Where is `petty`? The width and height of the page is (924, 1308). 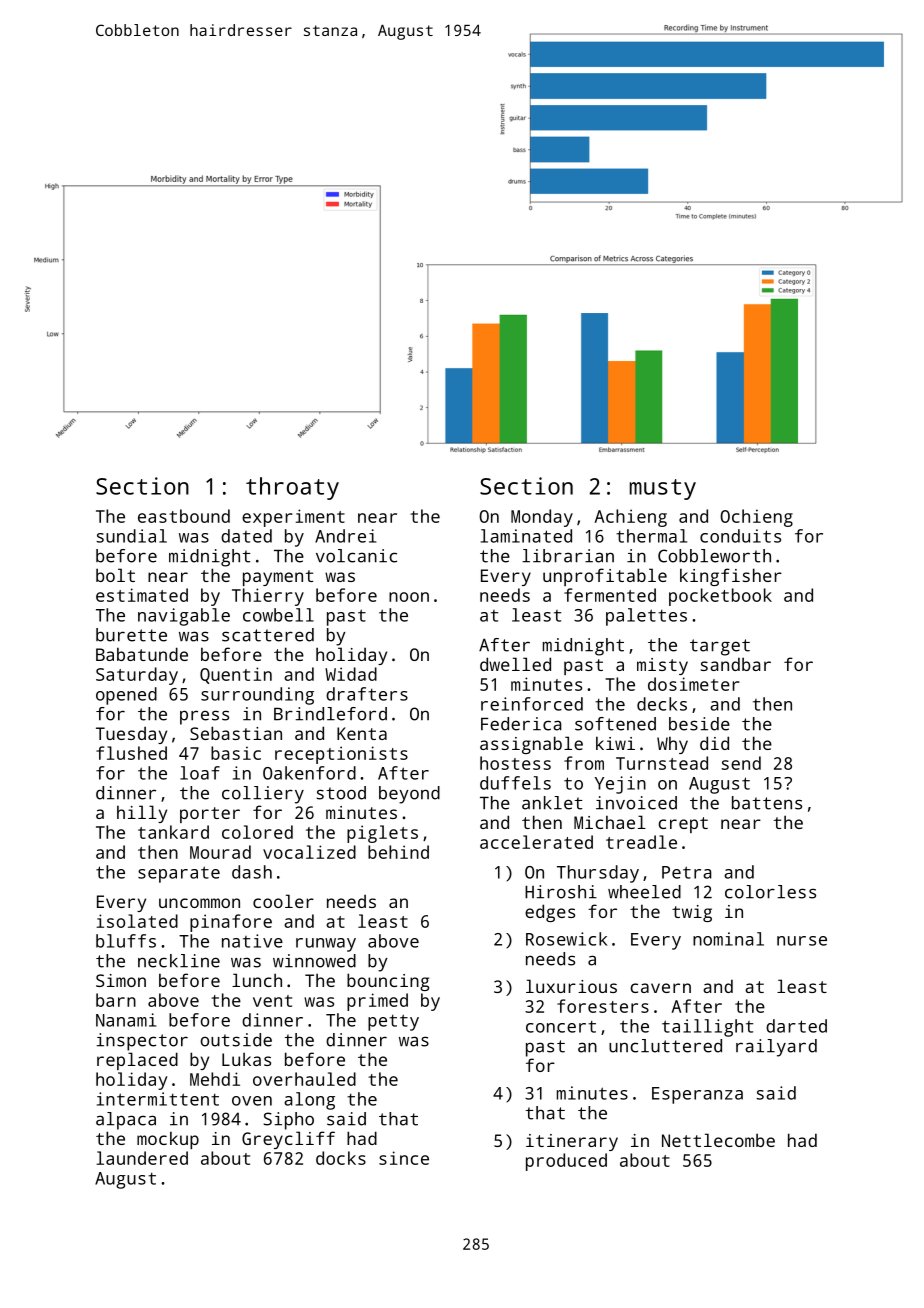 petty is located at coordinates (393, 1022).
